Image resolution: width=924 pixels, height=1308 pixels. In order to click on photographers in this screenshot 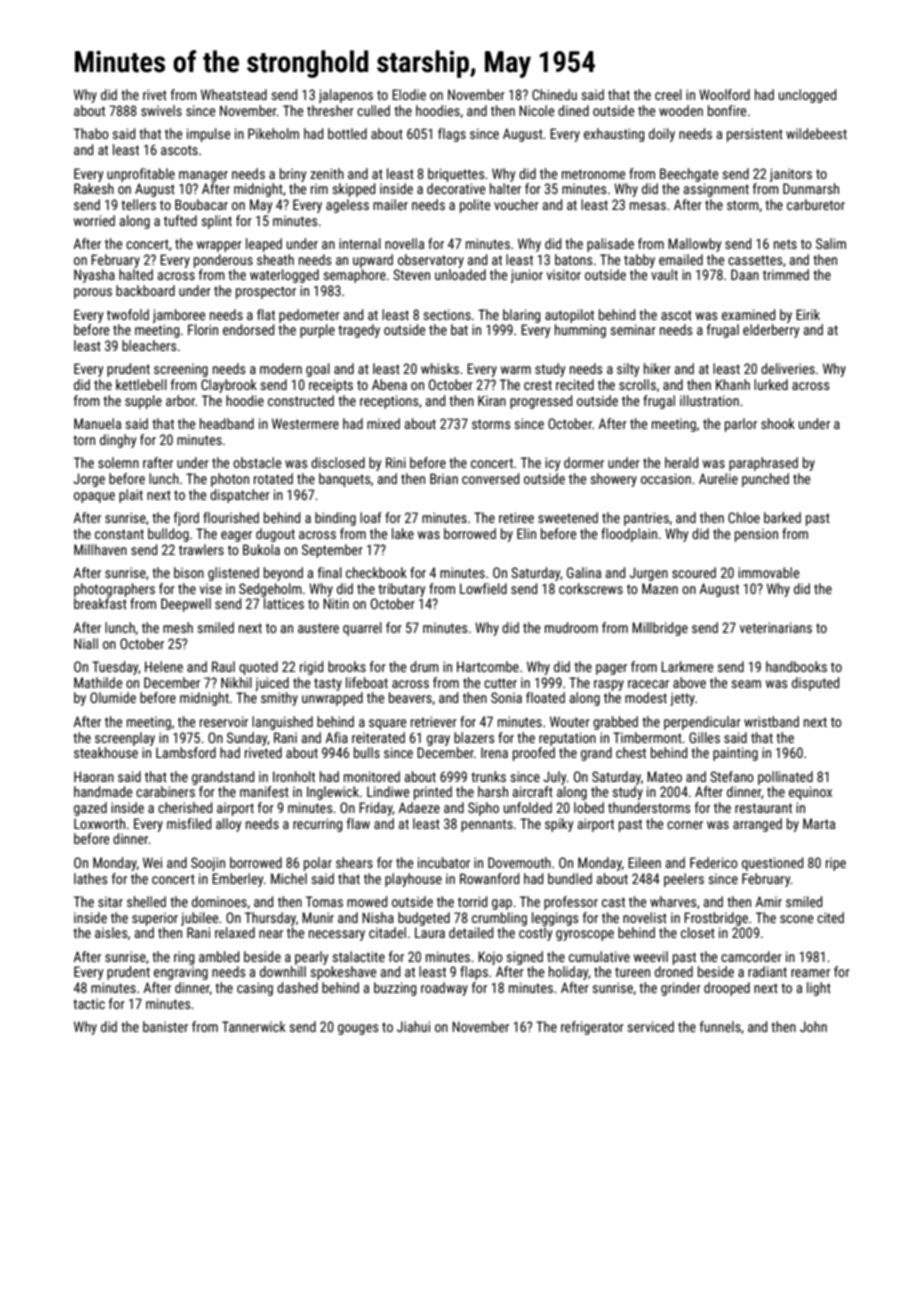, I will do `click(114, 590)`.
